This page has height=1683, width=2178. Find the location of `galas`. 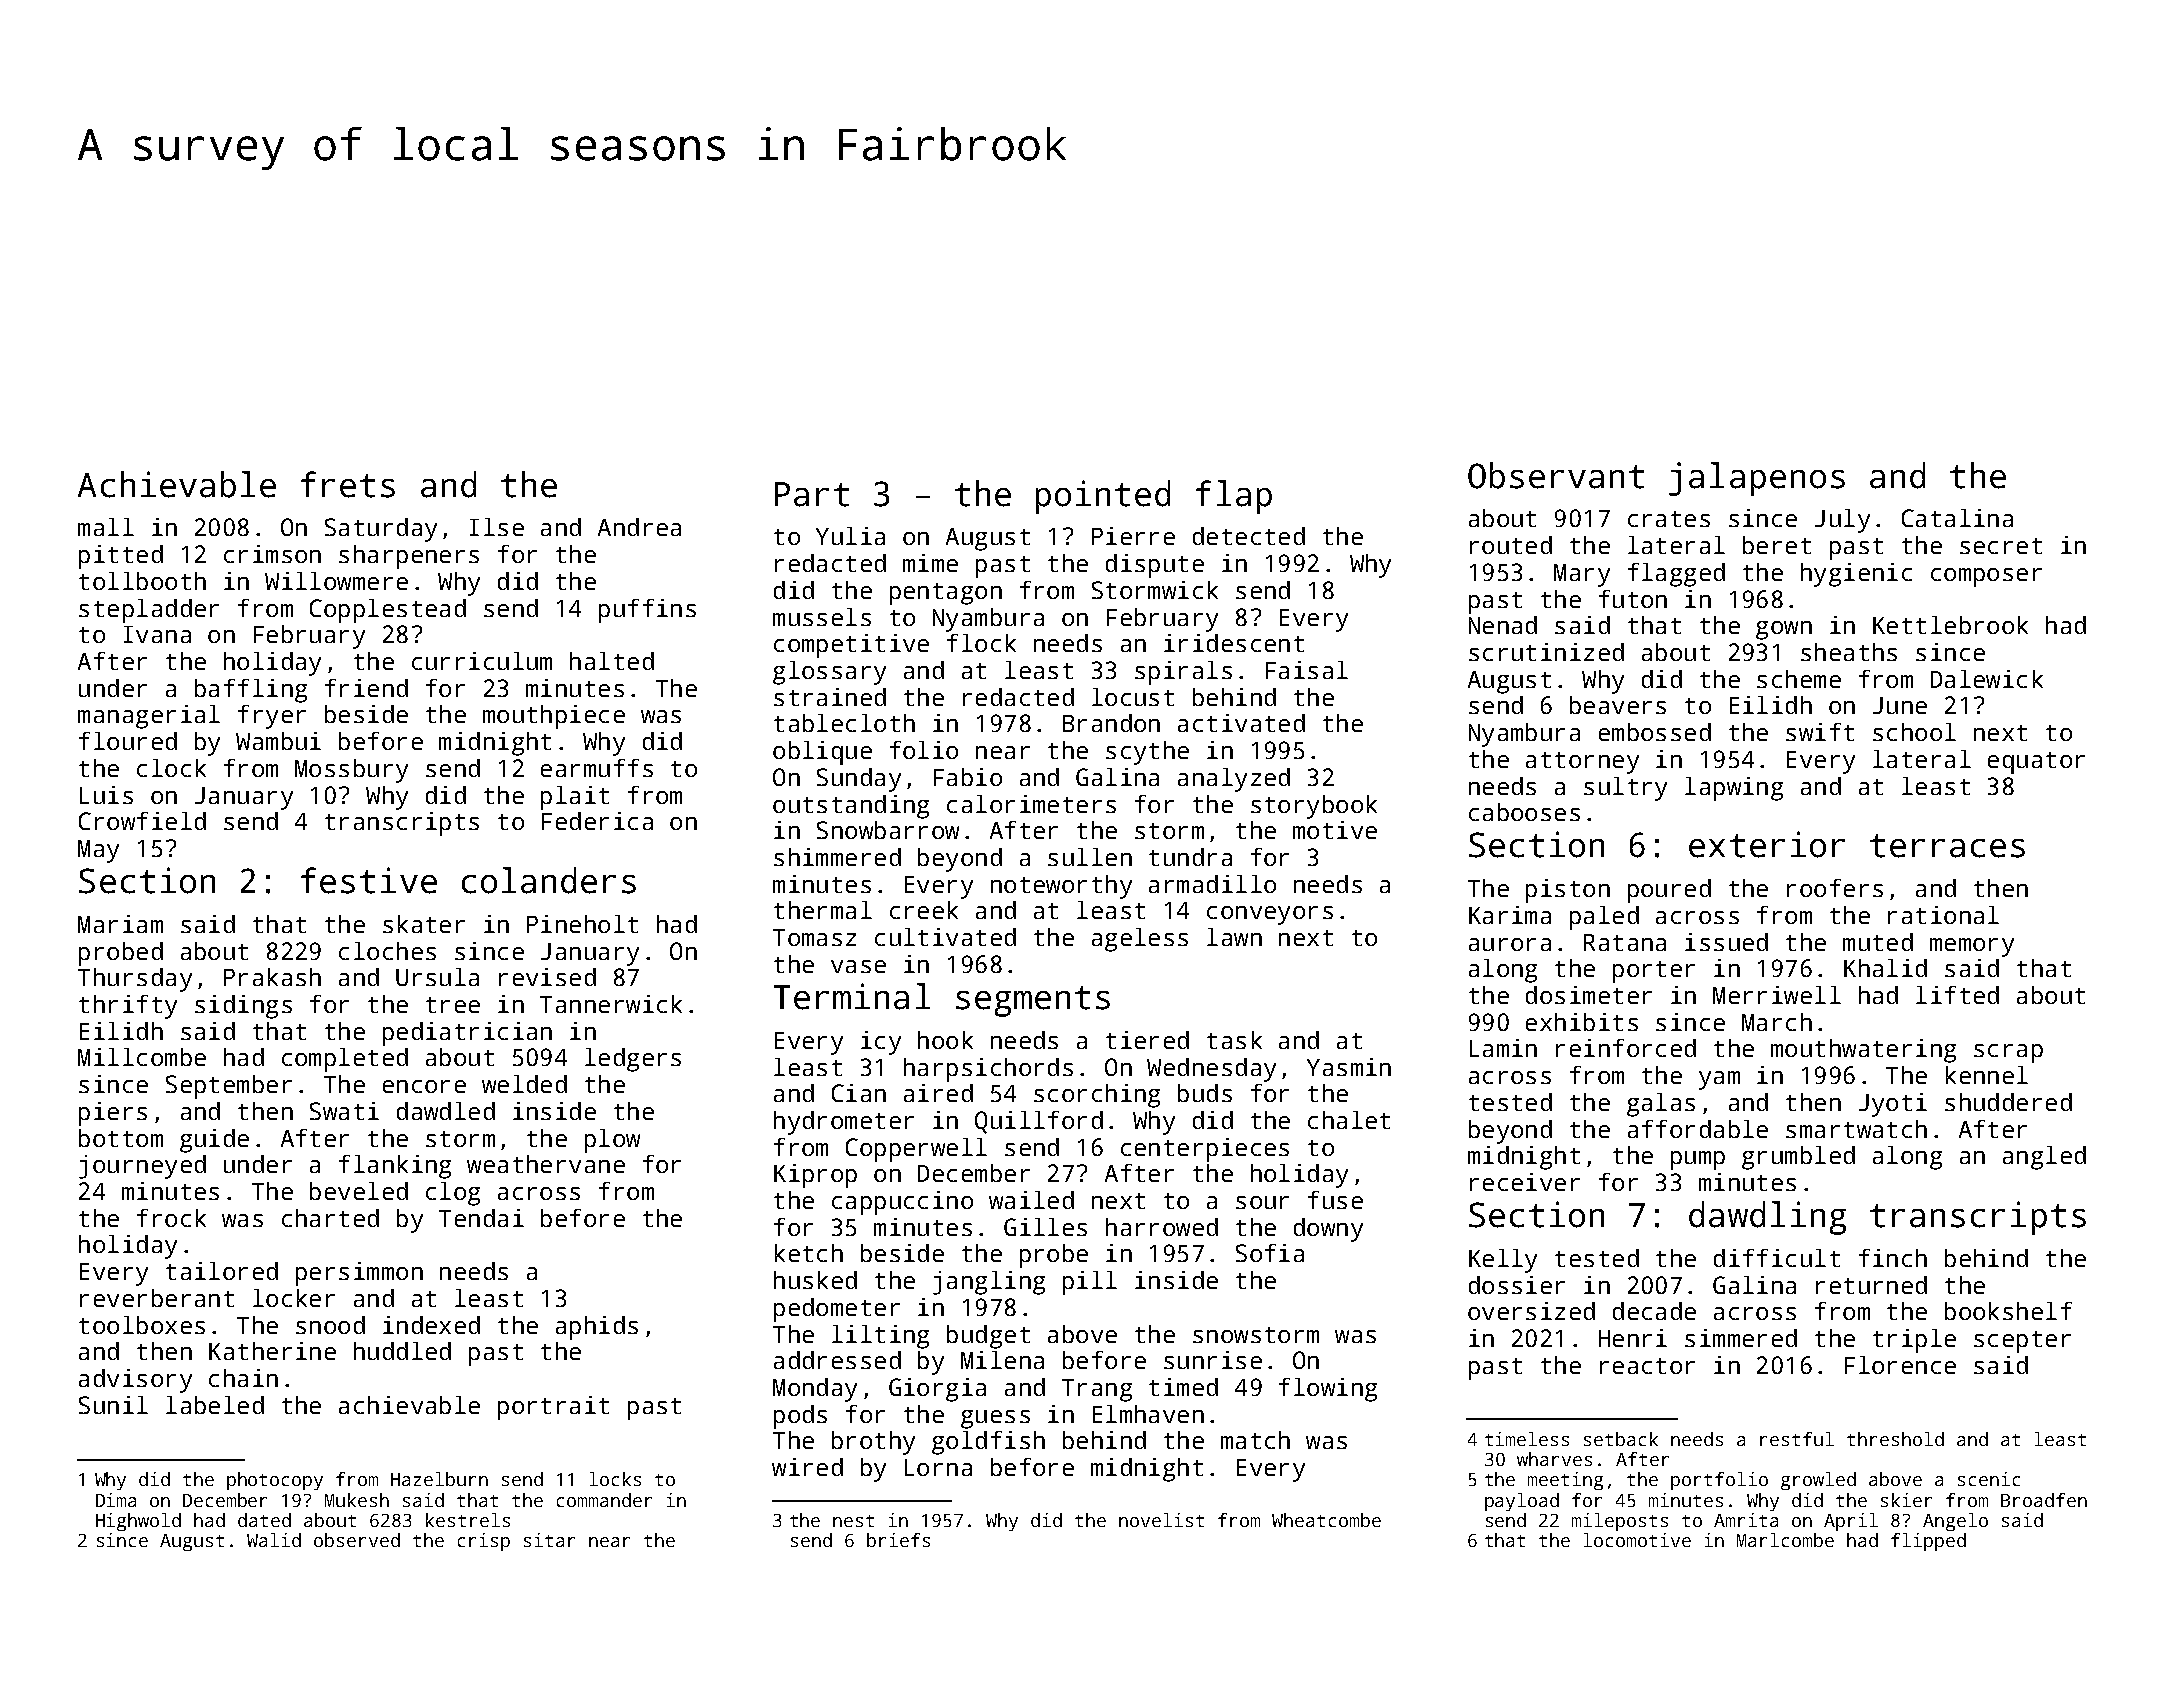

galas is located at coordinates (1661, 1105).
